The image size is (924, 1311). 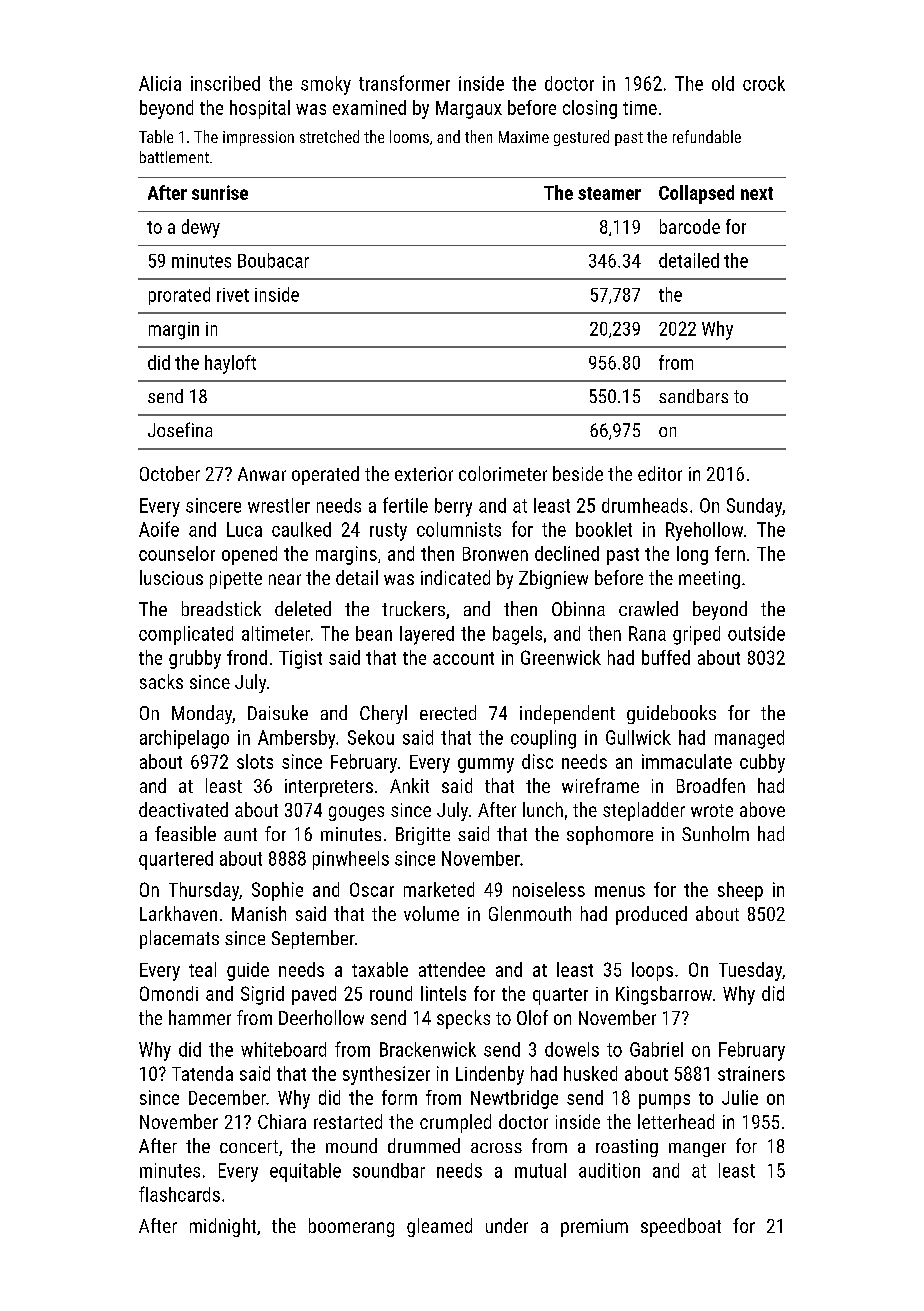 I want to click on account, so click(x=463, y=658).
